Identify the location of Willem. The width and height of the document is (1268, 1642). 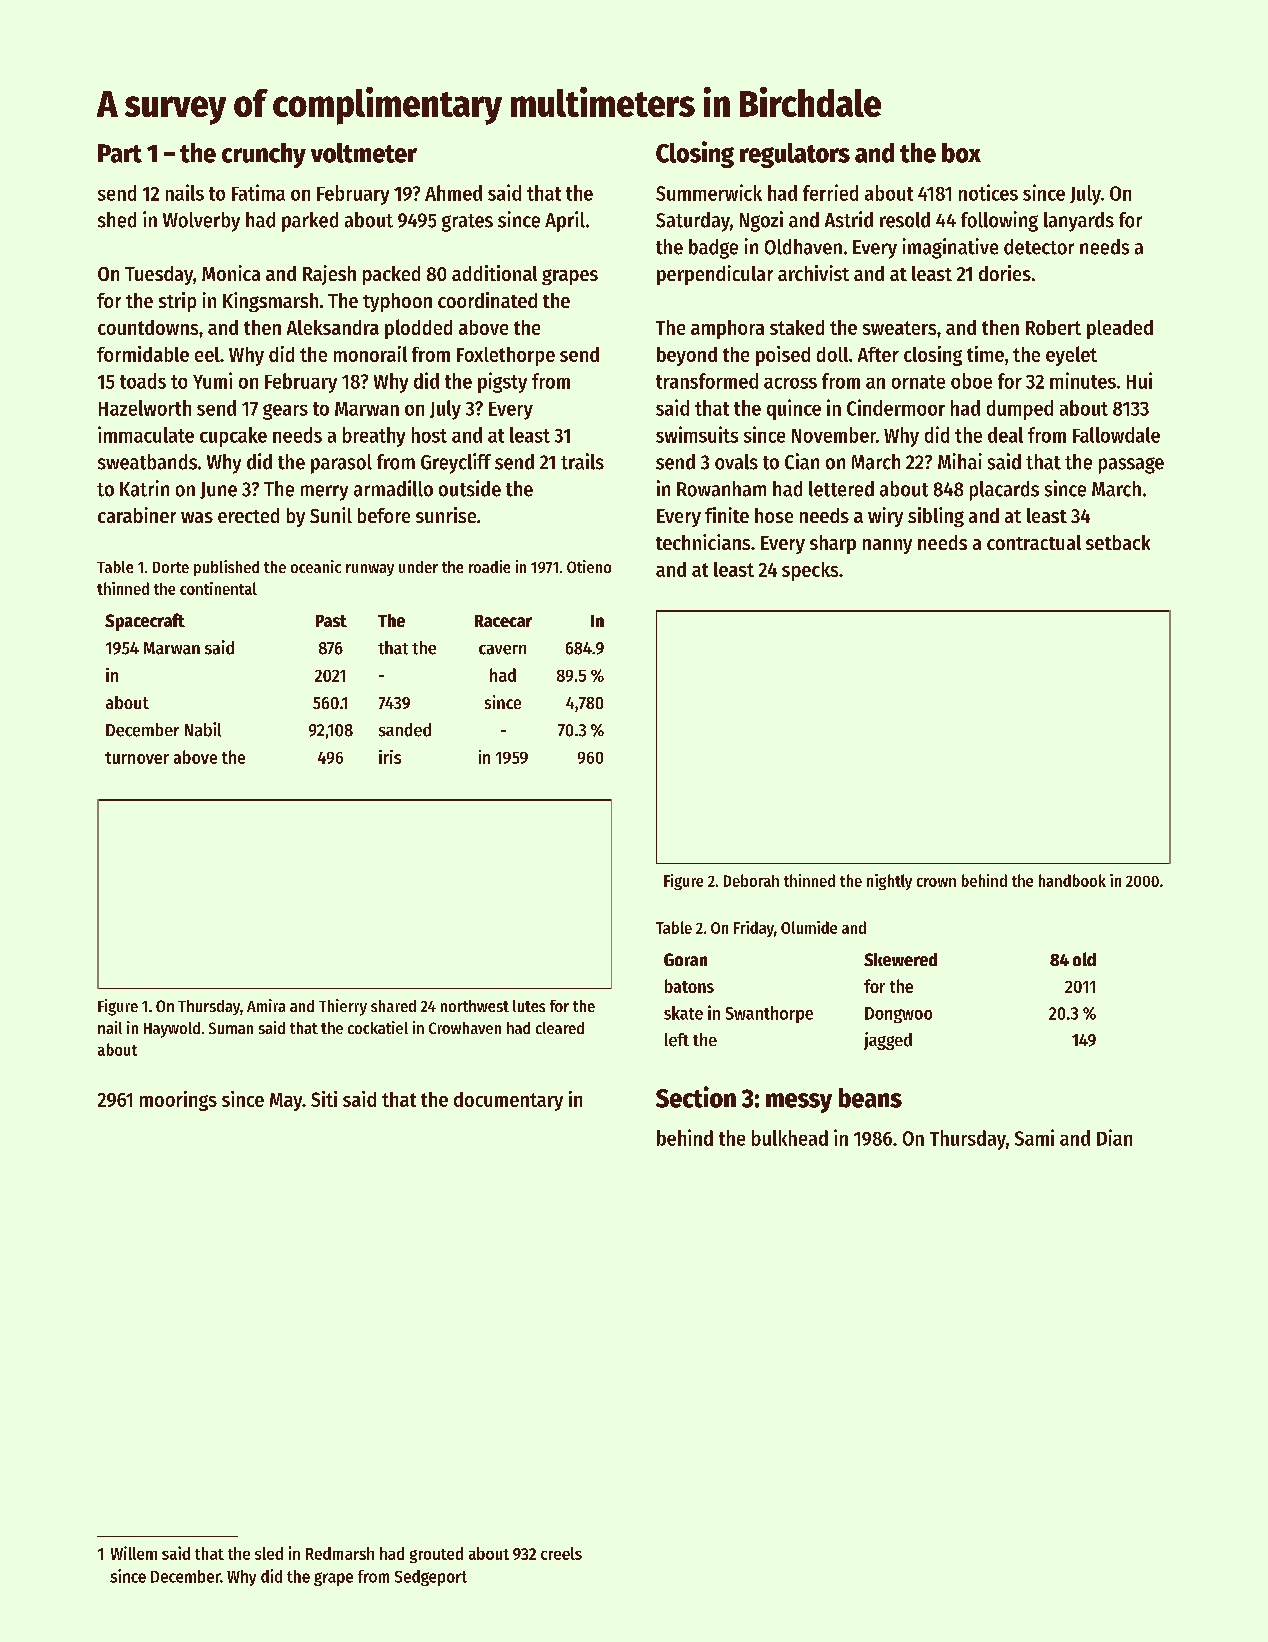
(134, 1553).
